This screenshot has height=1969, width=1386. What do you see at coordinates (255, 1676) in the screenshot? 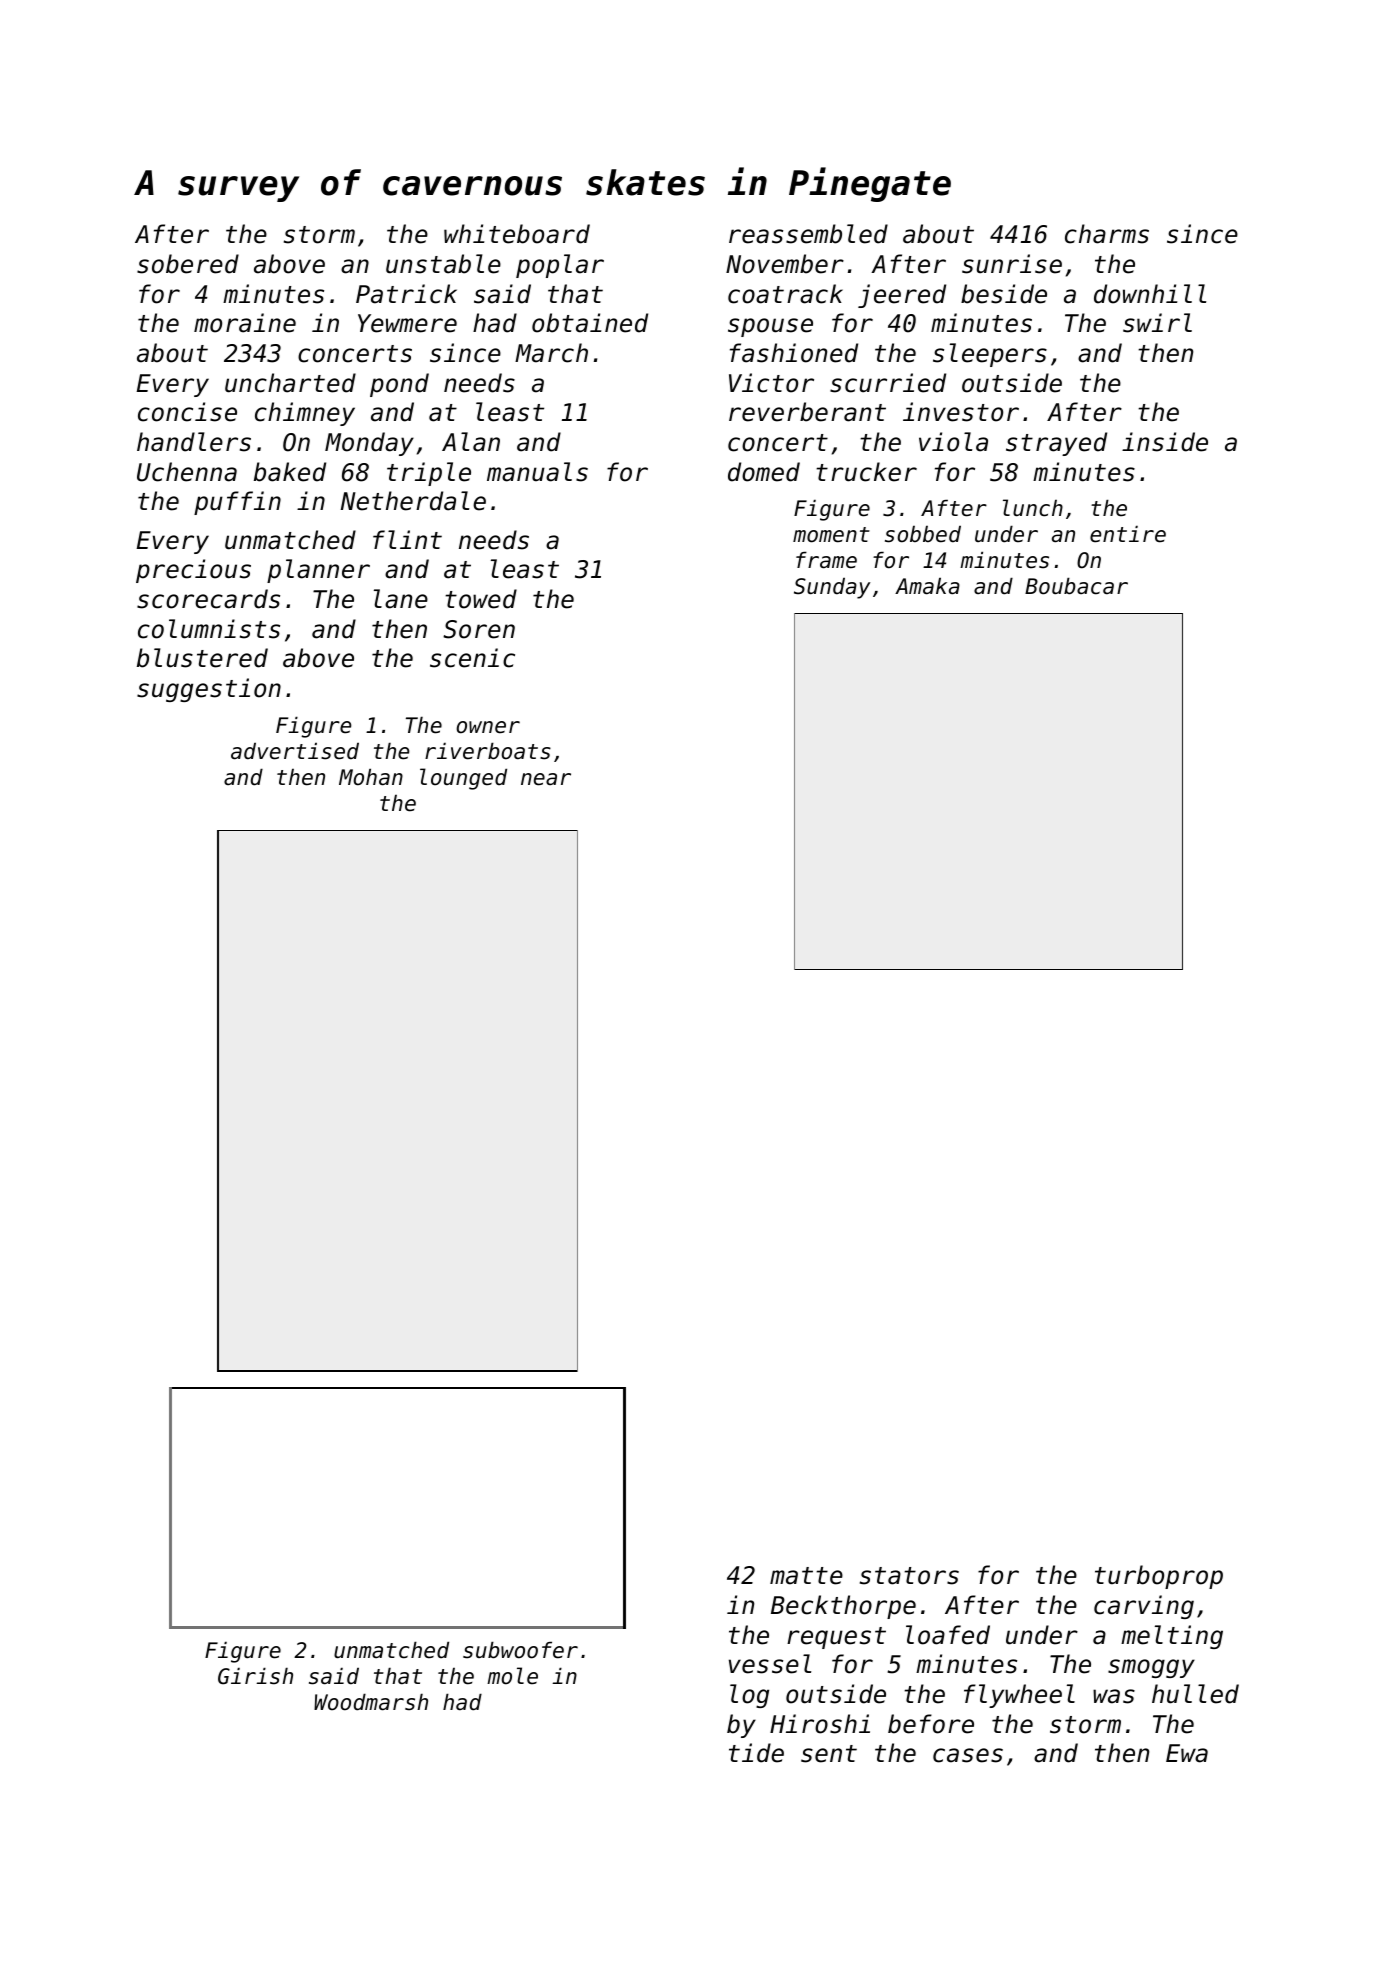
I see `Girish` at bounding box center [255, 1676].
